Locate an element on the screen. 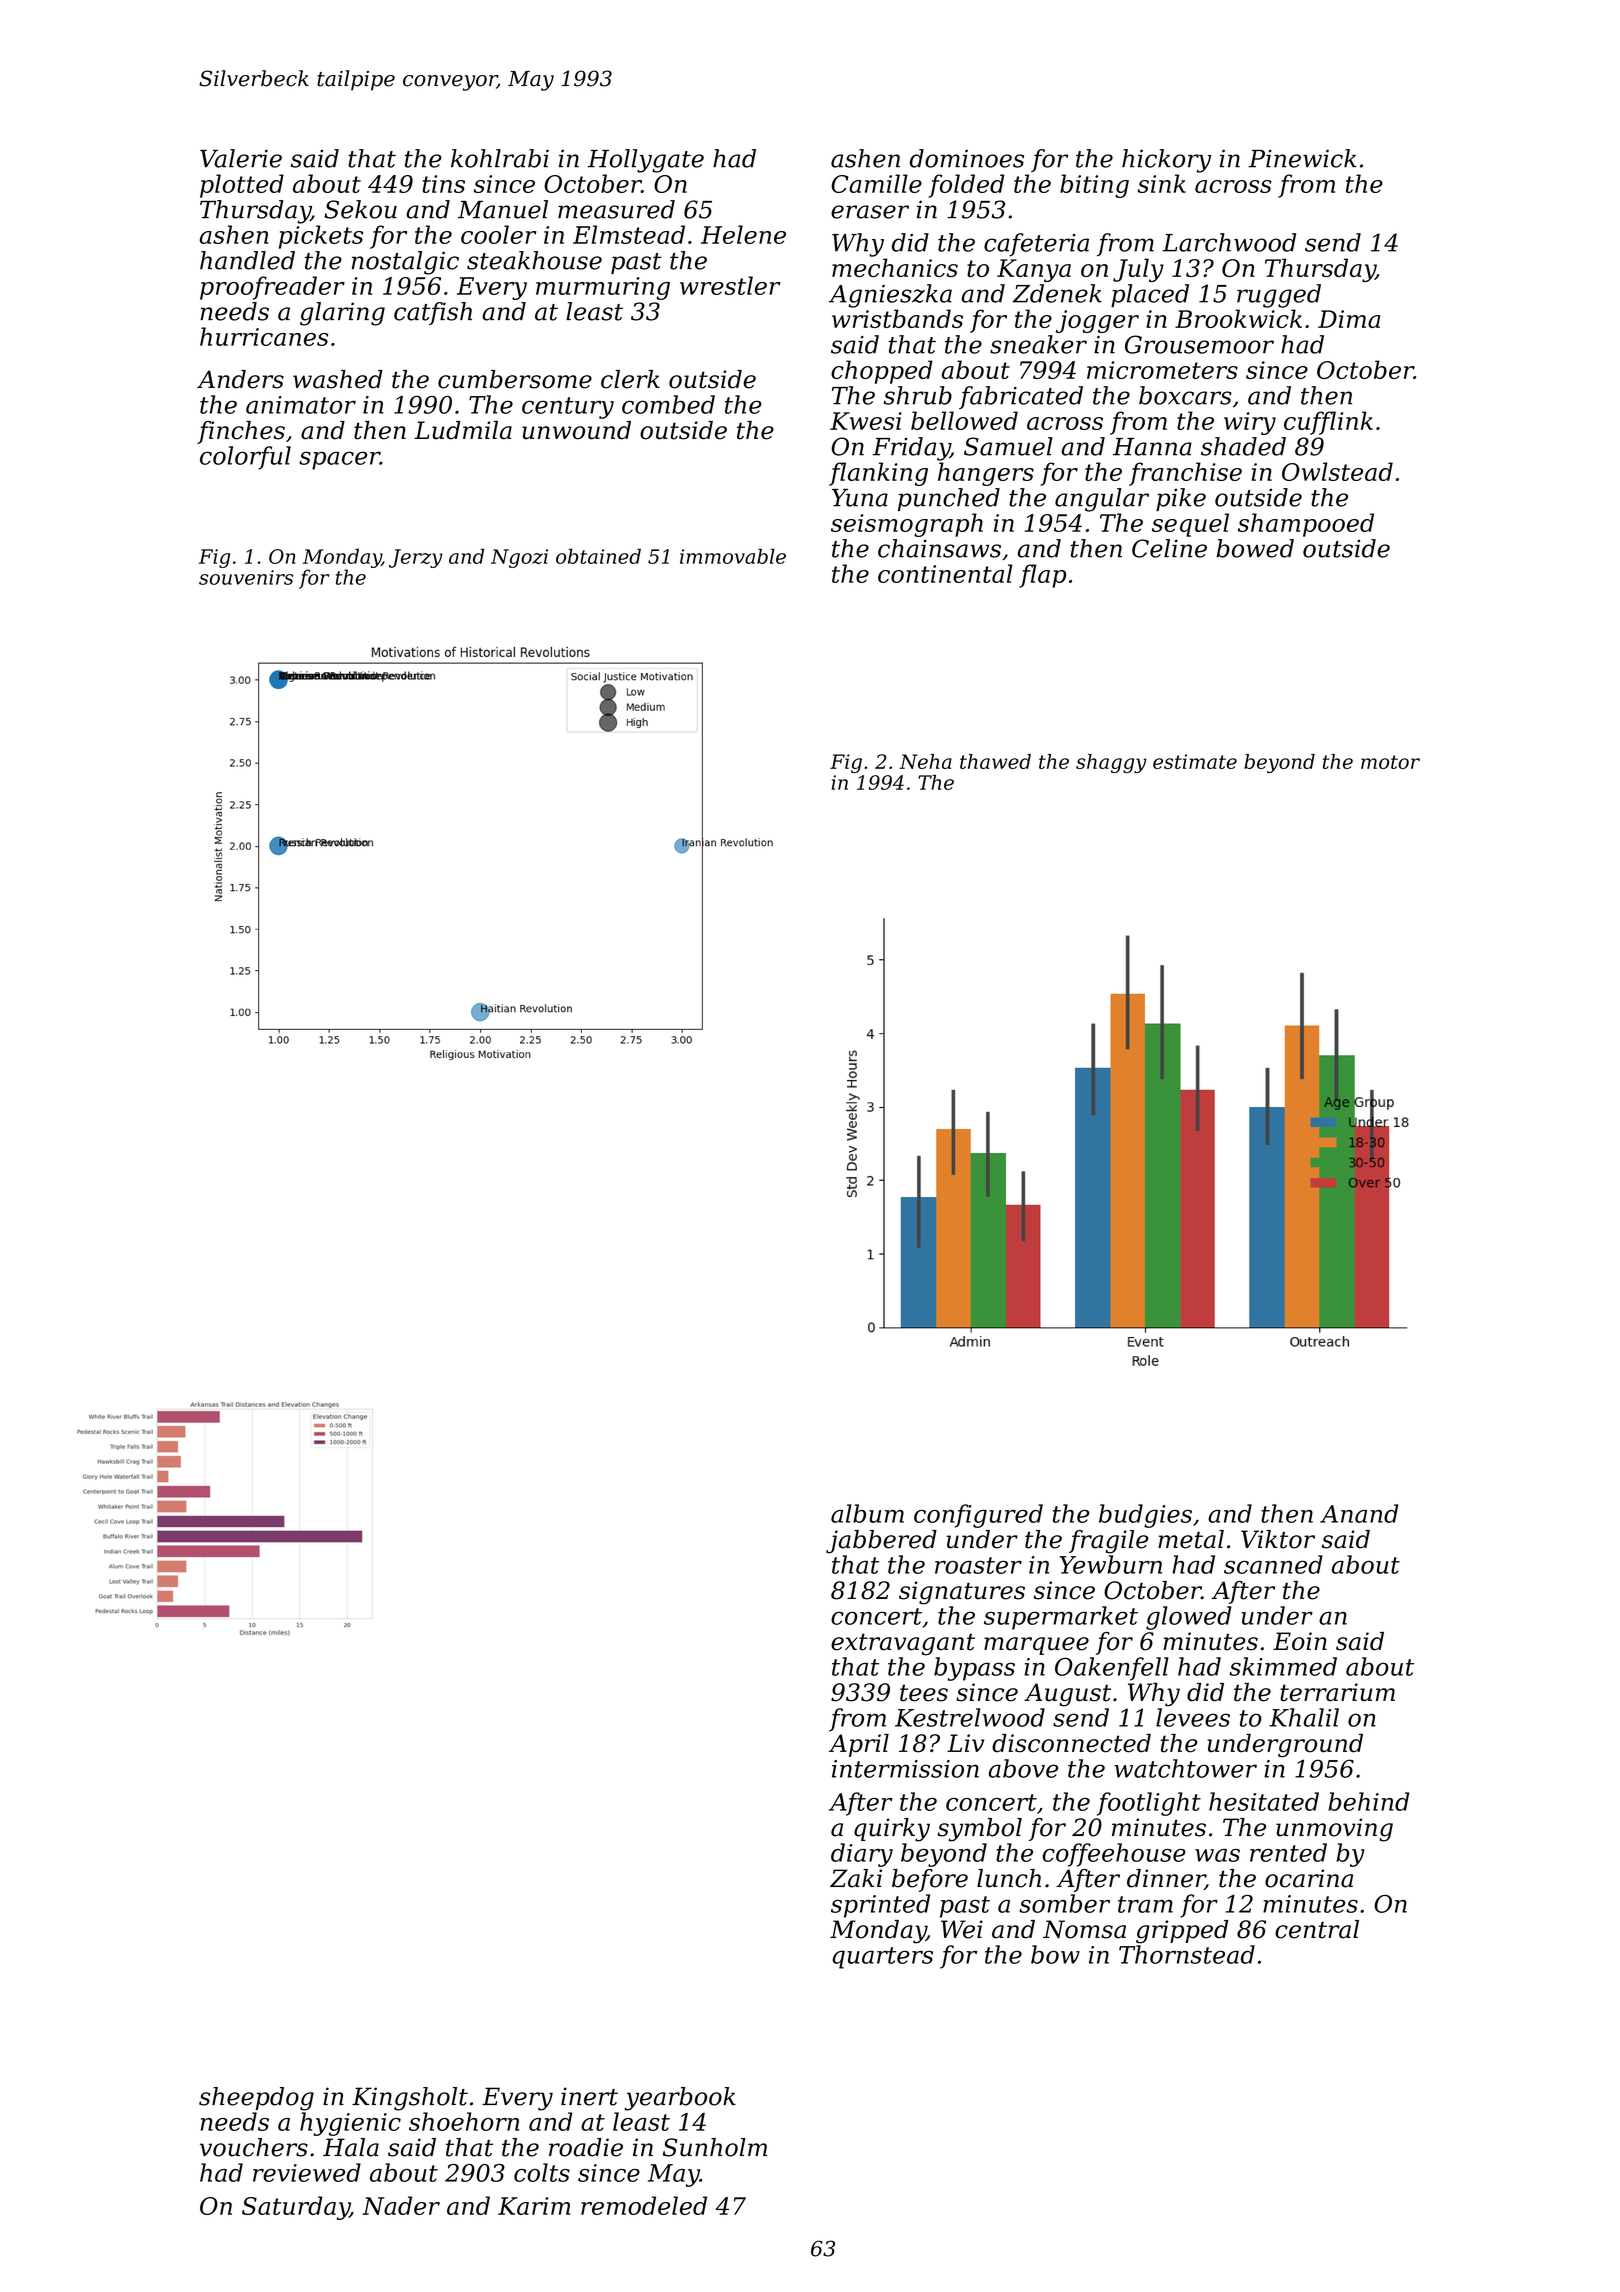 This screenshot has height=2292, width=1620. album is located at coordinates (867, 1513).
